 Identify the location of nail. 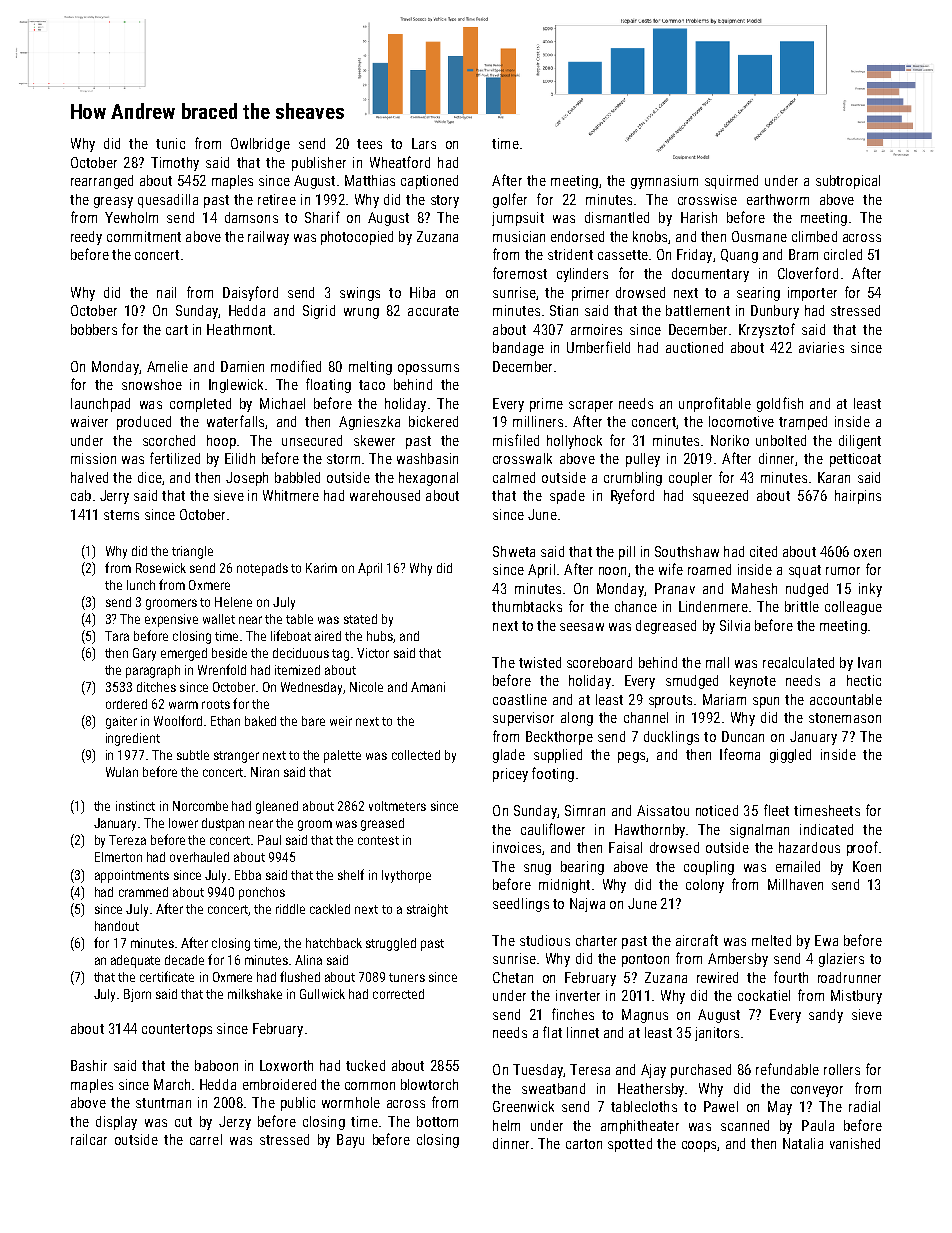
(166, 292).
